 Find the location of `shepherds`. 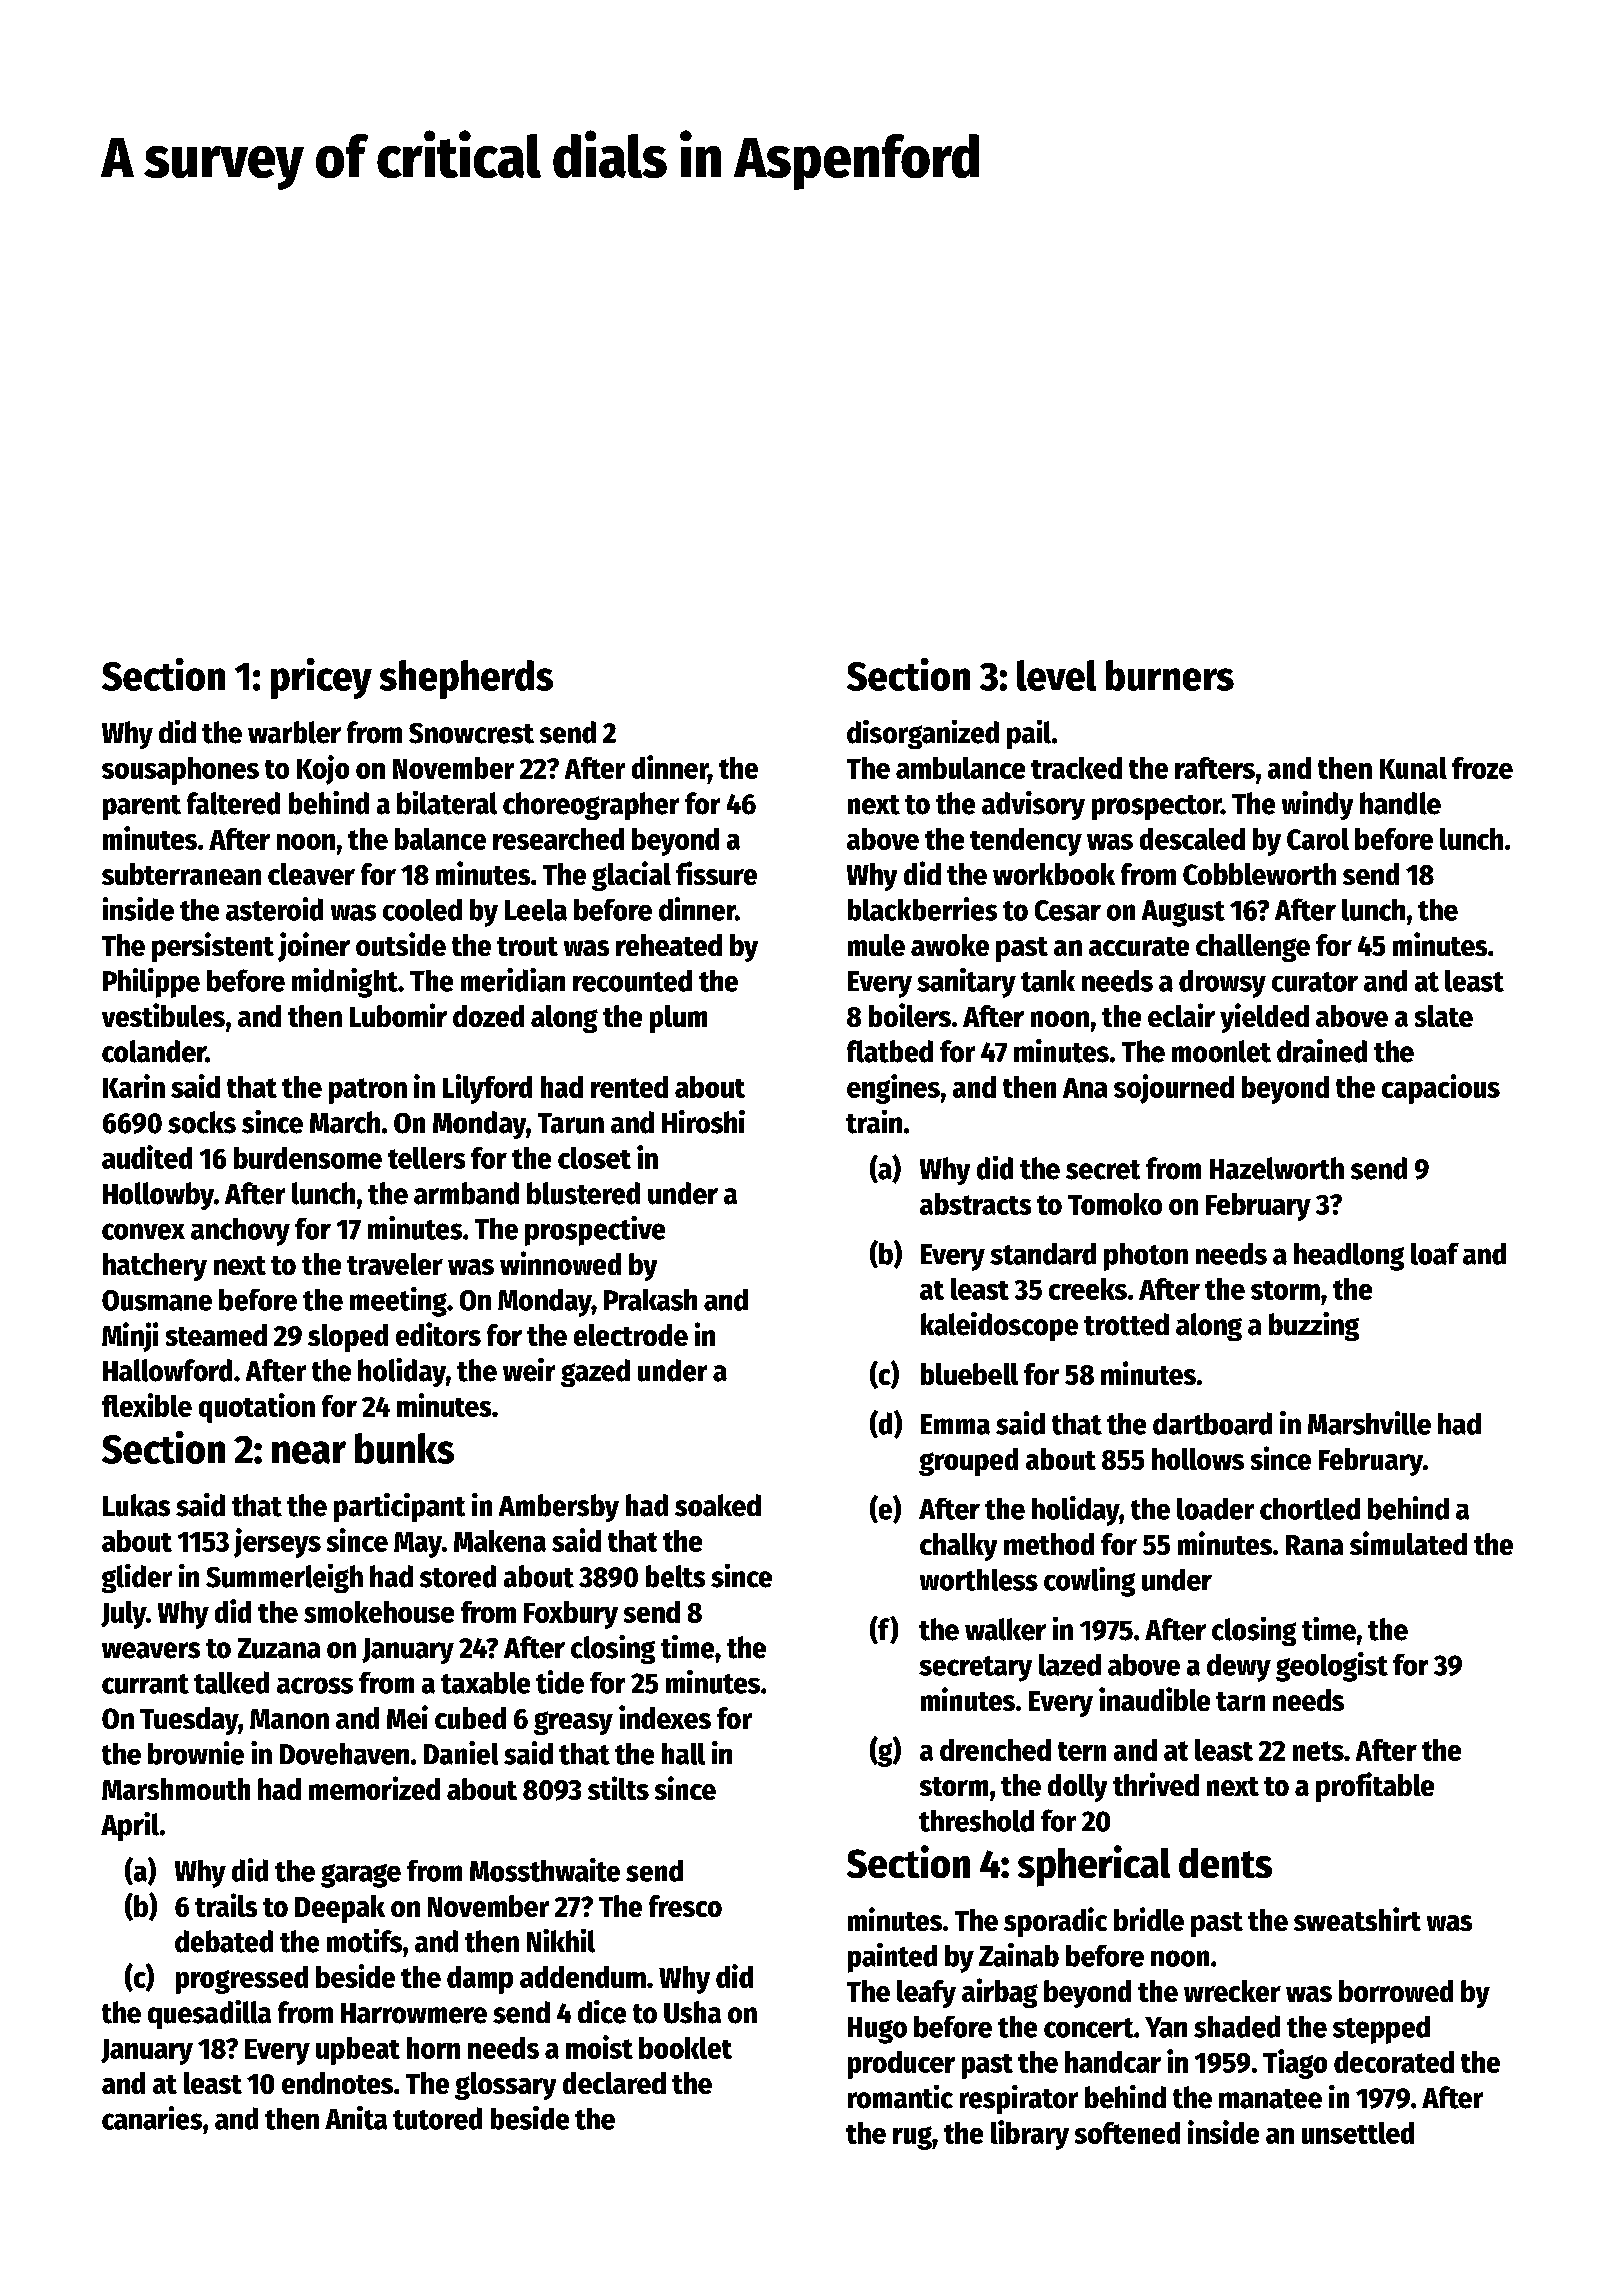

shepherds is located at coordinates (466, 679).
